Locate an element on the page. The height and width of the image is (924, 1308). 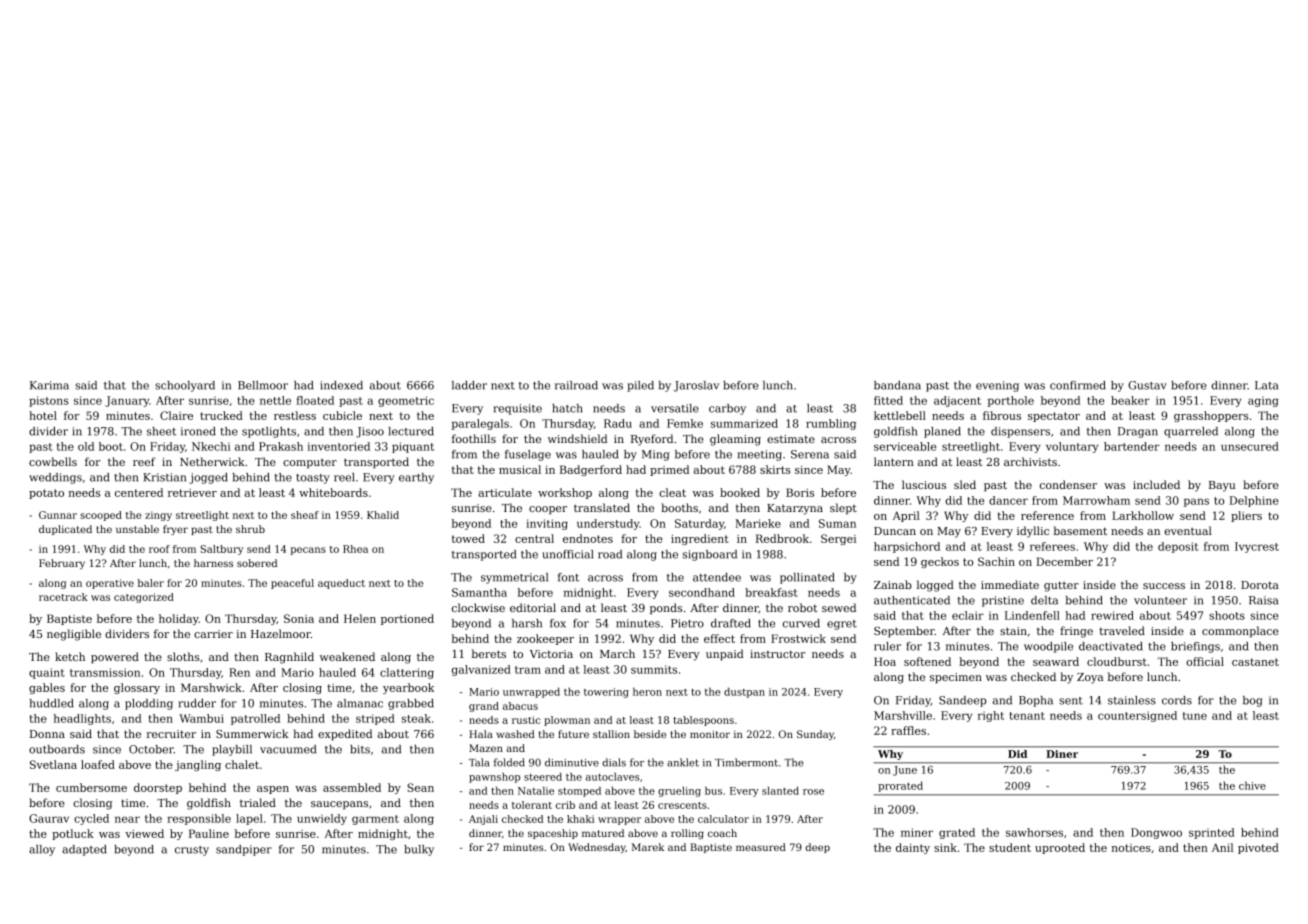
outboards is located at coordinates (57, 749).
